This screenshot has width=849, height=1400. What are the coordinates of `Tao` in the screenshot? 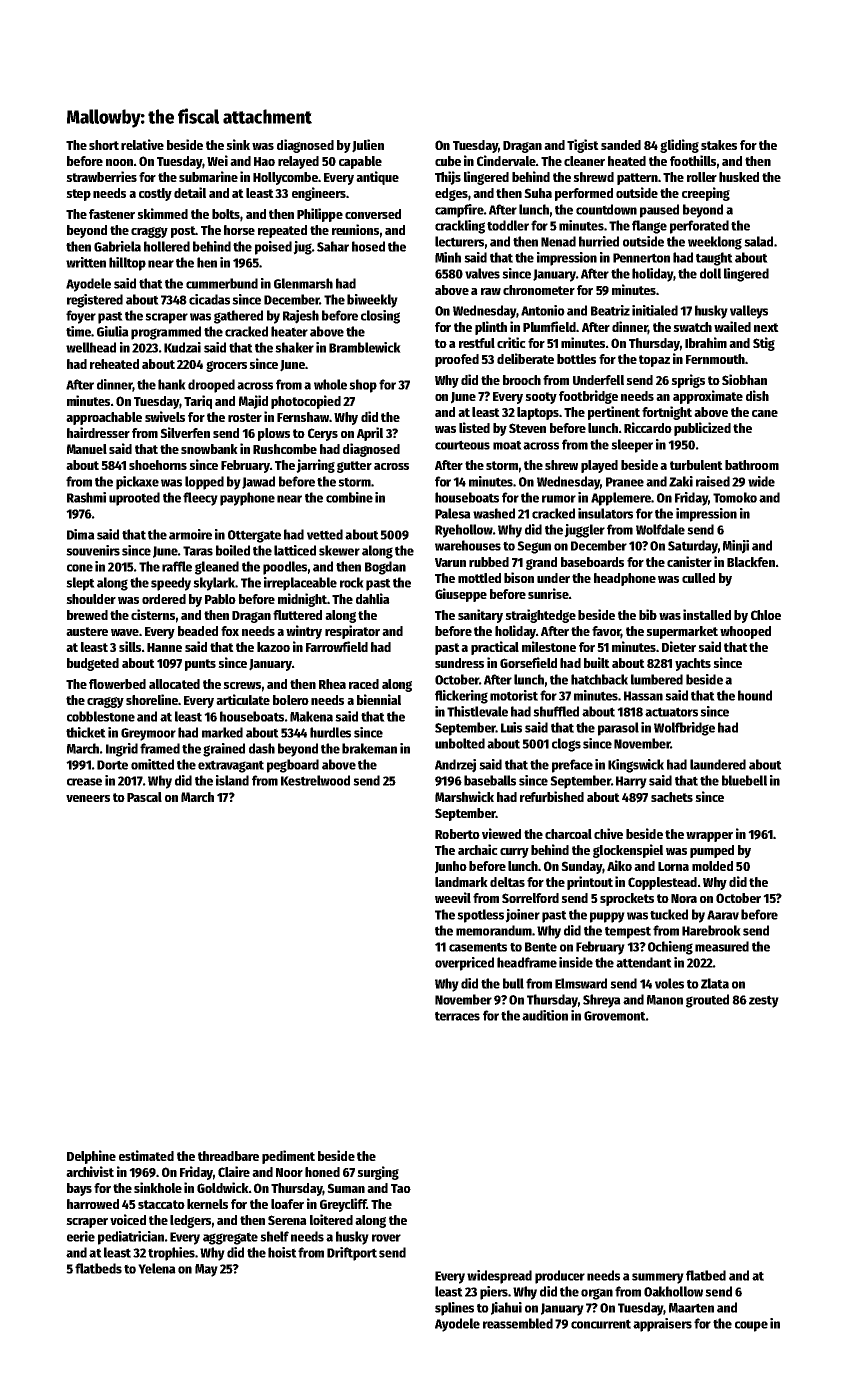 It's located at (401, 1188).
